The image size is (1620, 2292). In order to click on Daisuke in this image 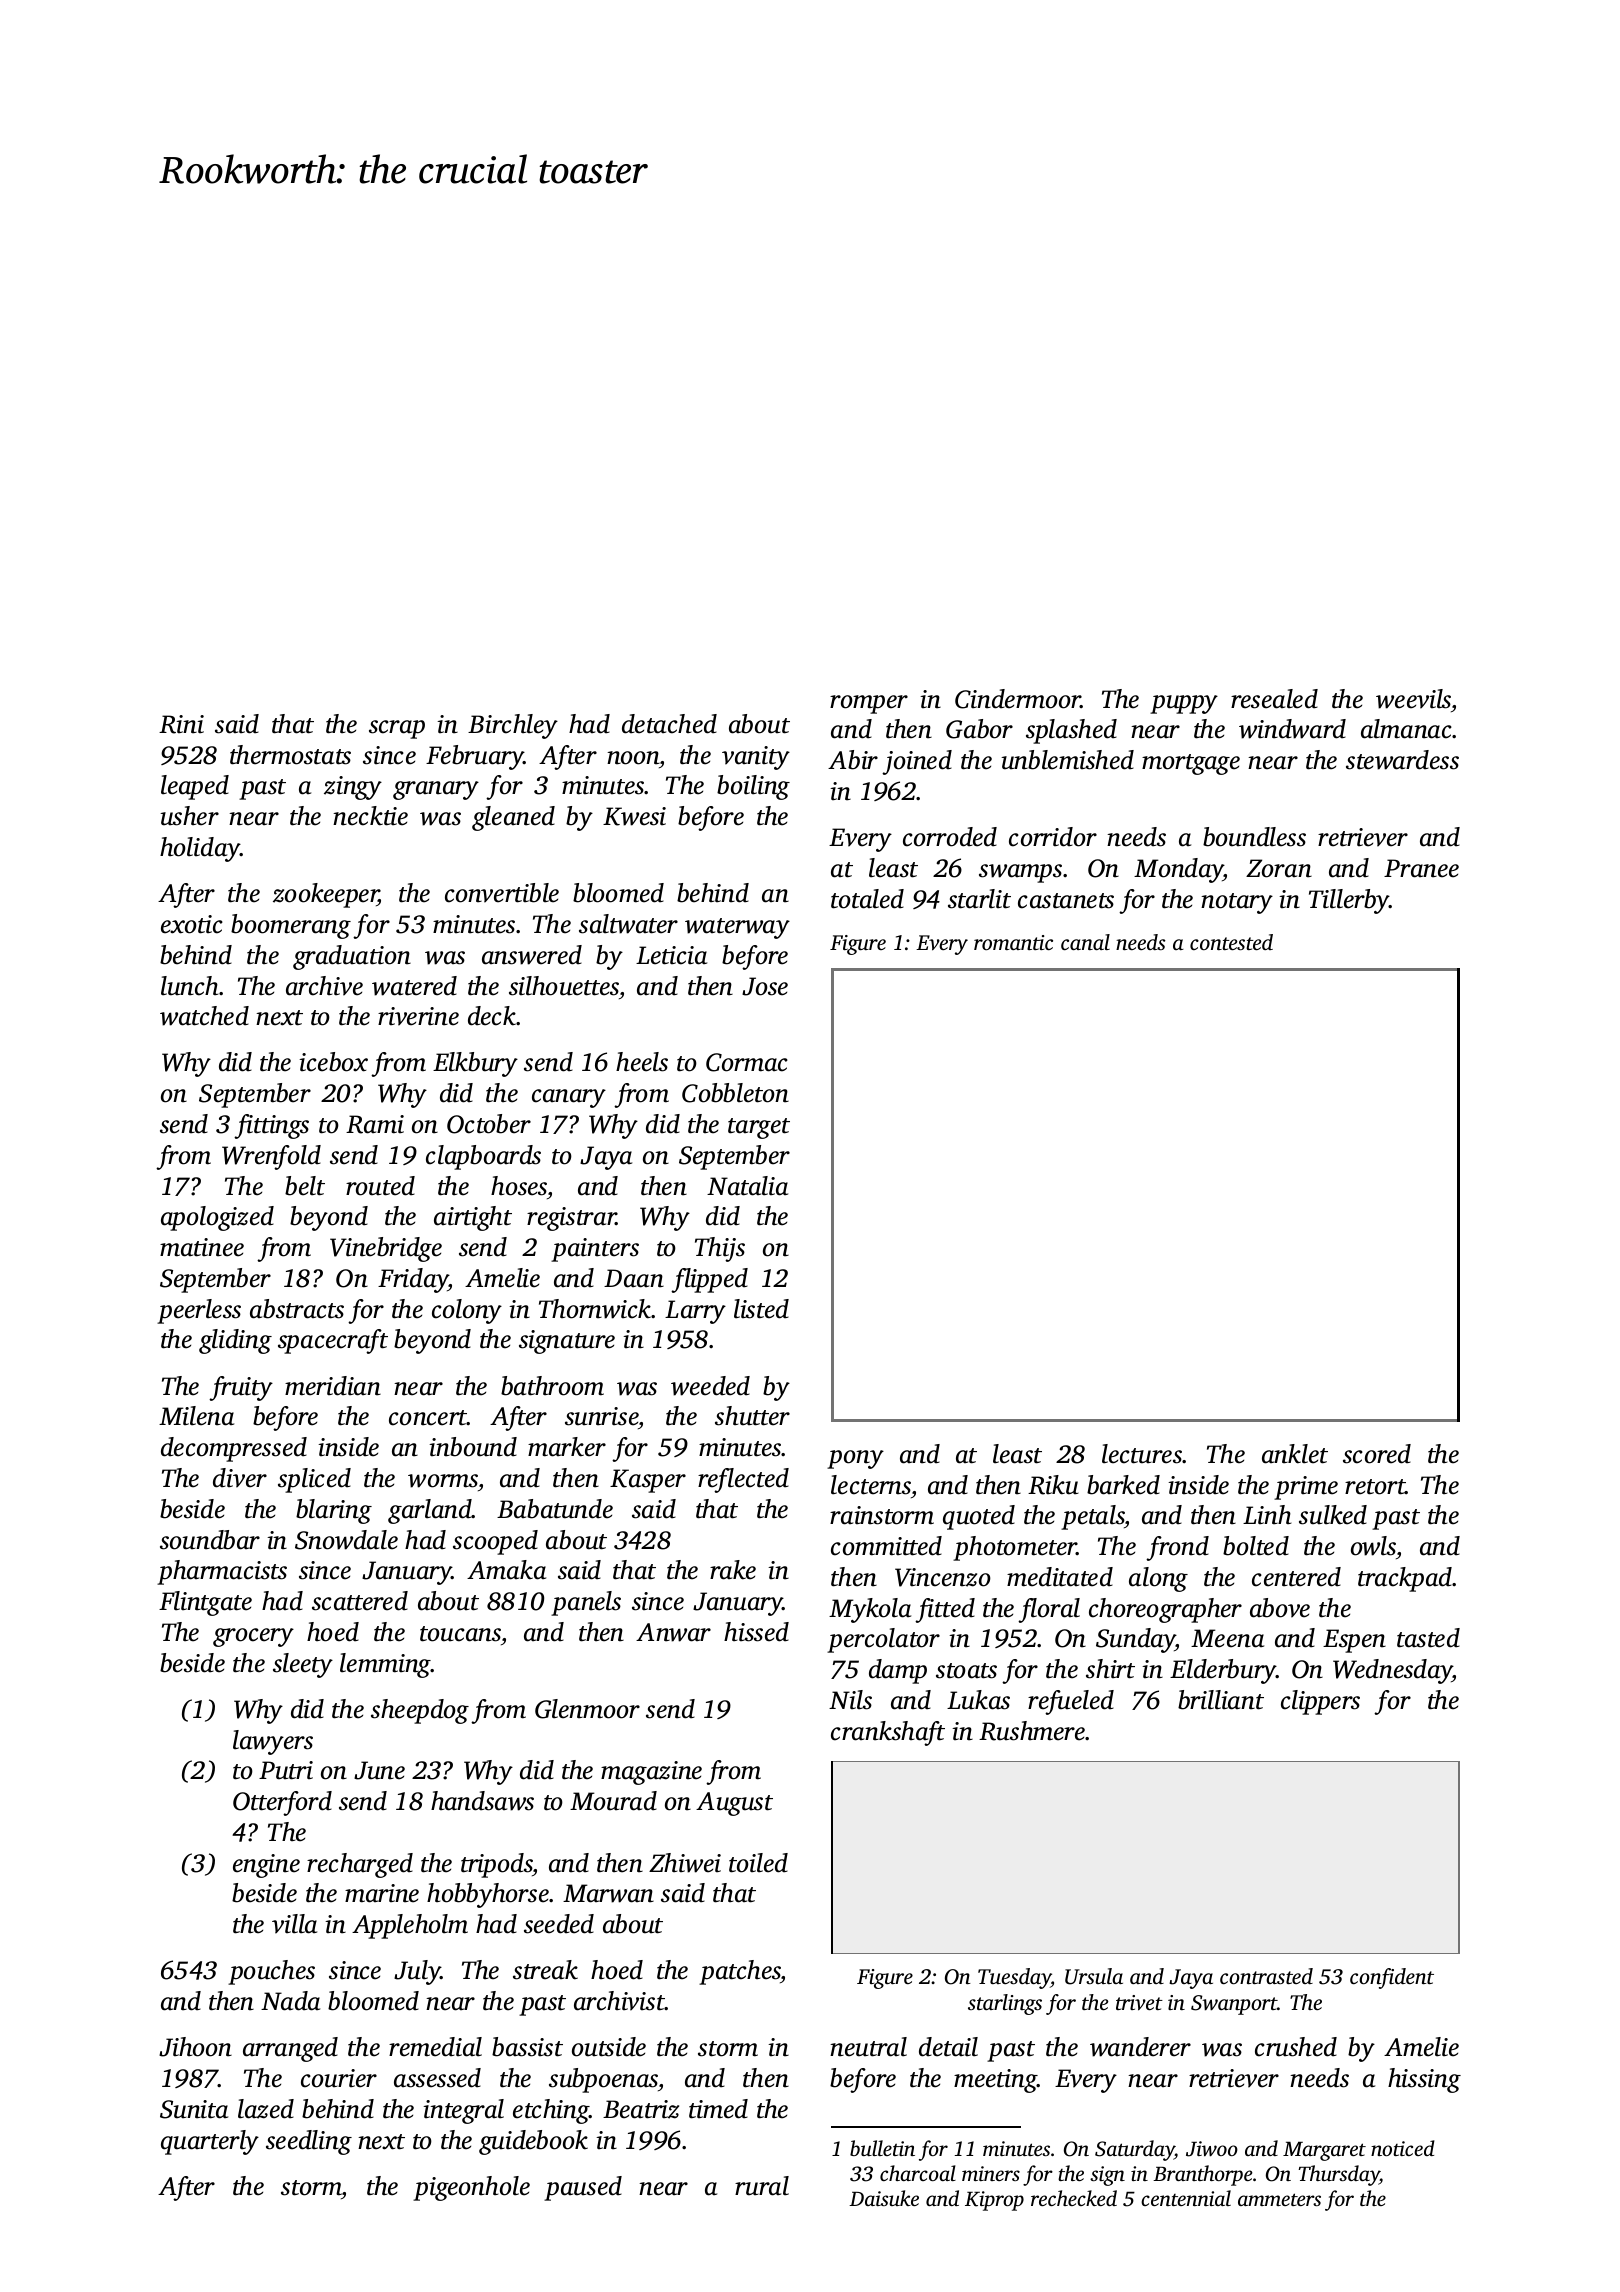, I will do `click(884, 2198)`.
